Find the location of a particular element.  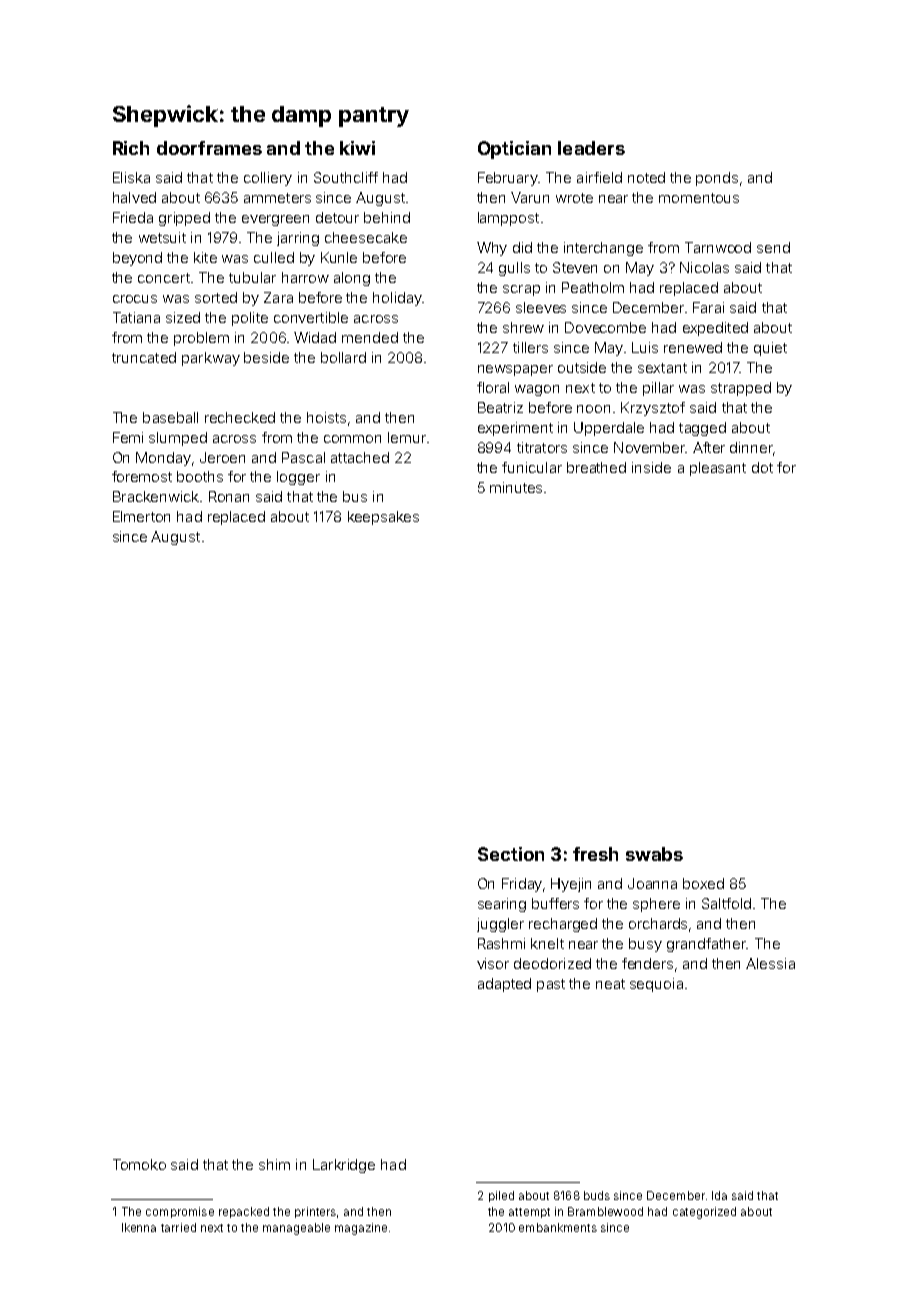

searing is located at coordinates (502, 905).
